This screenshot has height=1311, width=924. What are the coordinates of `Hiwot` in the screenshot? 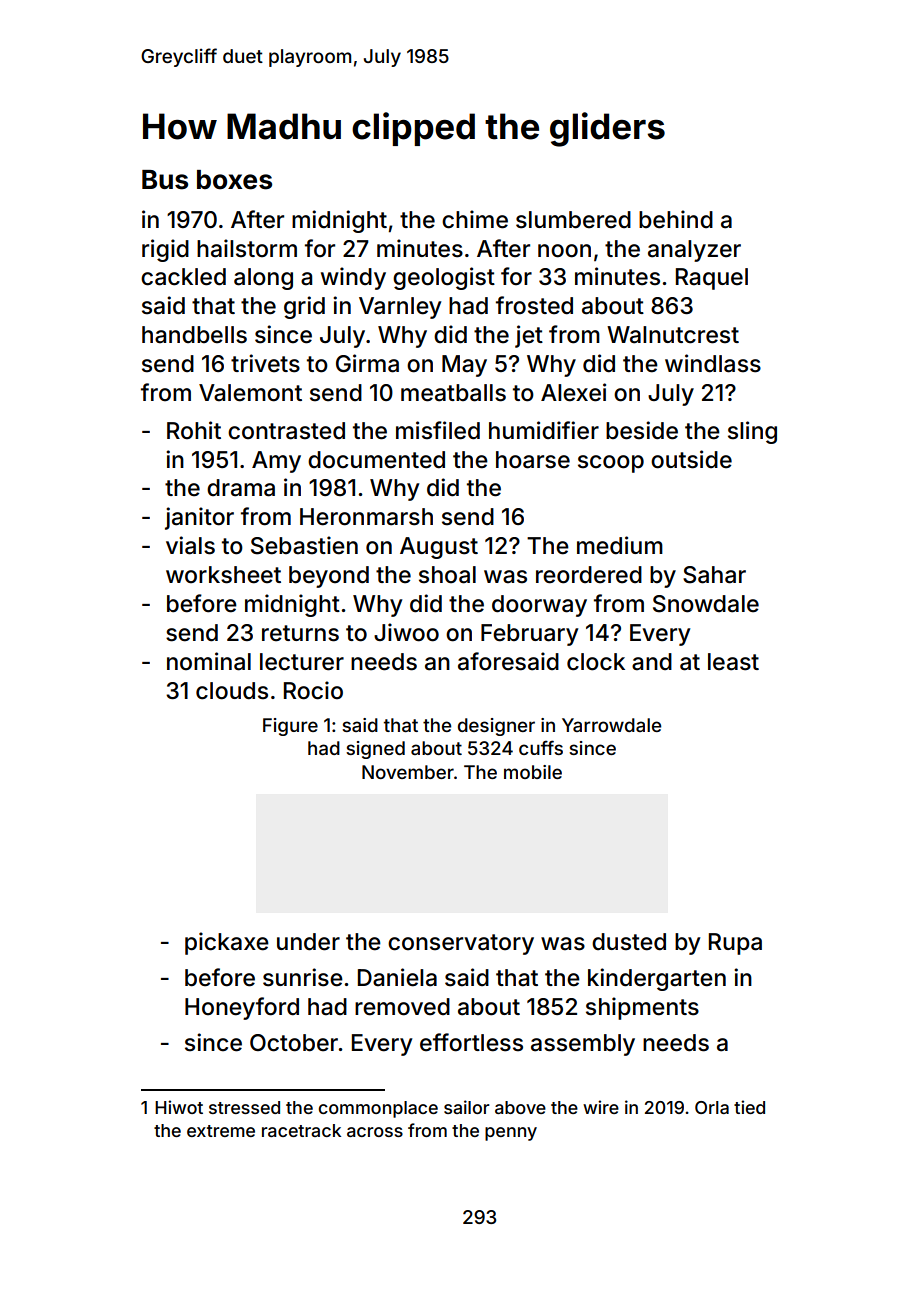 It's located at (179, 1107).
